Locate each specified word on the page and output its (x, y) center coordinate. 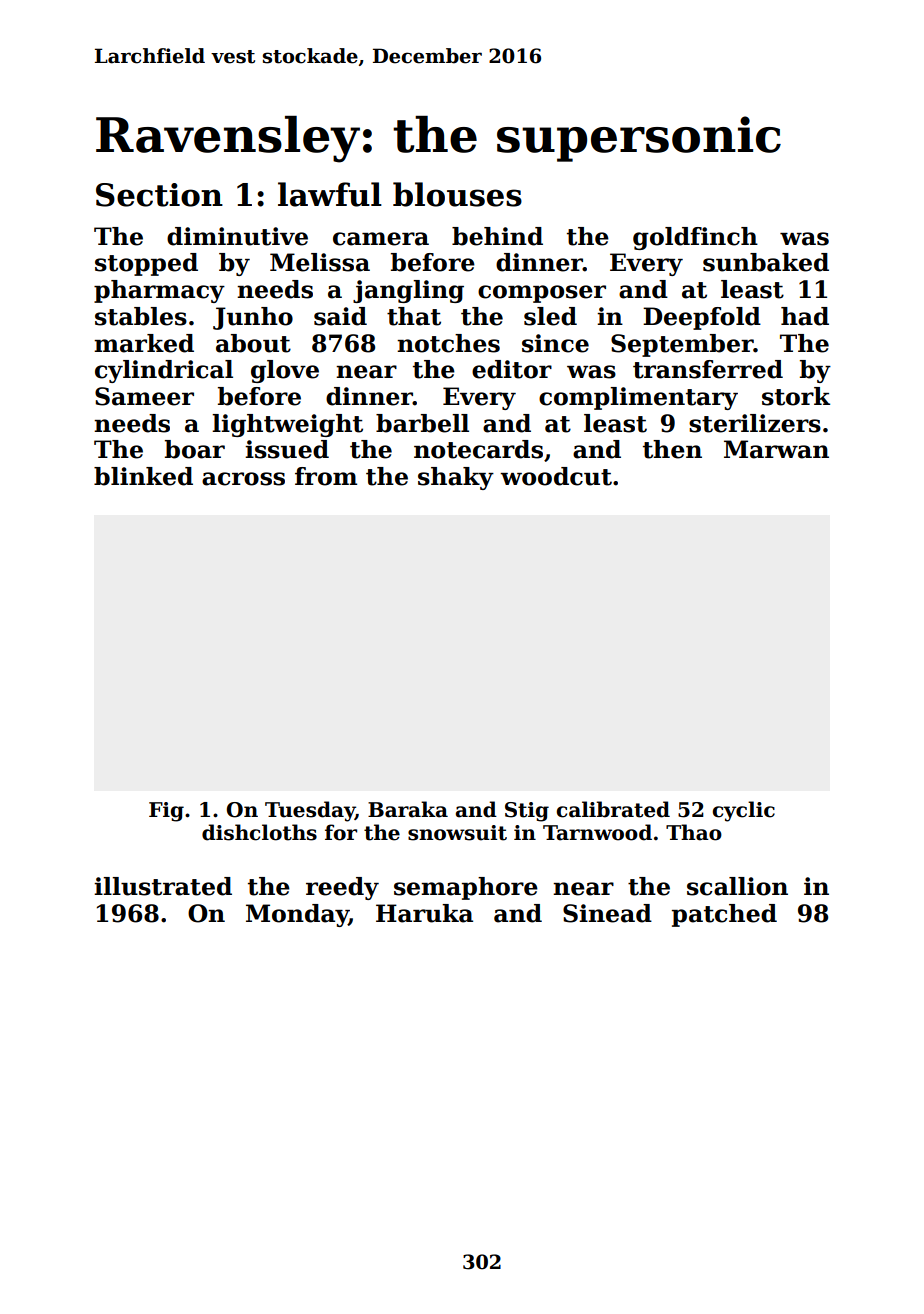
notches (448, 343)
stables (141, 316)
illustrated (163, 886)
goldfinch (695, 238)
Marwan (776, 449)
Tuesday (310, 811)
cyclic (744, 811)
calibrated (613, 809)
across (243, 479)
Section (159, 195)
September (682, 345)
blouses (457, 194)
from (326, 476)
